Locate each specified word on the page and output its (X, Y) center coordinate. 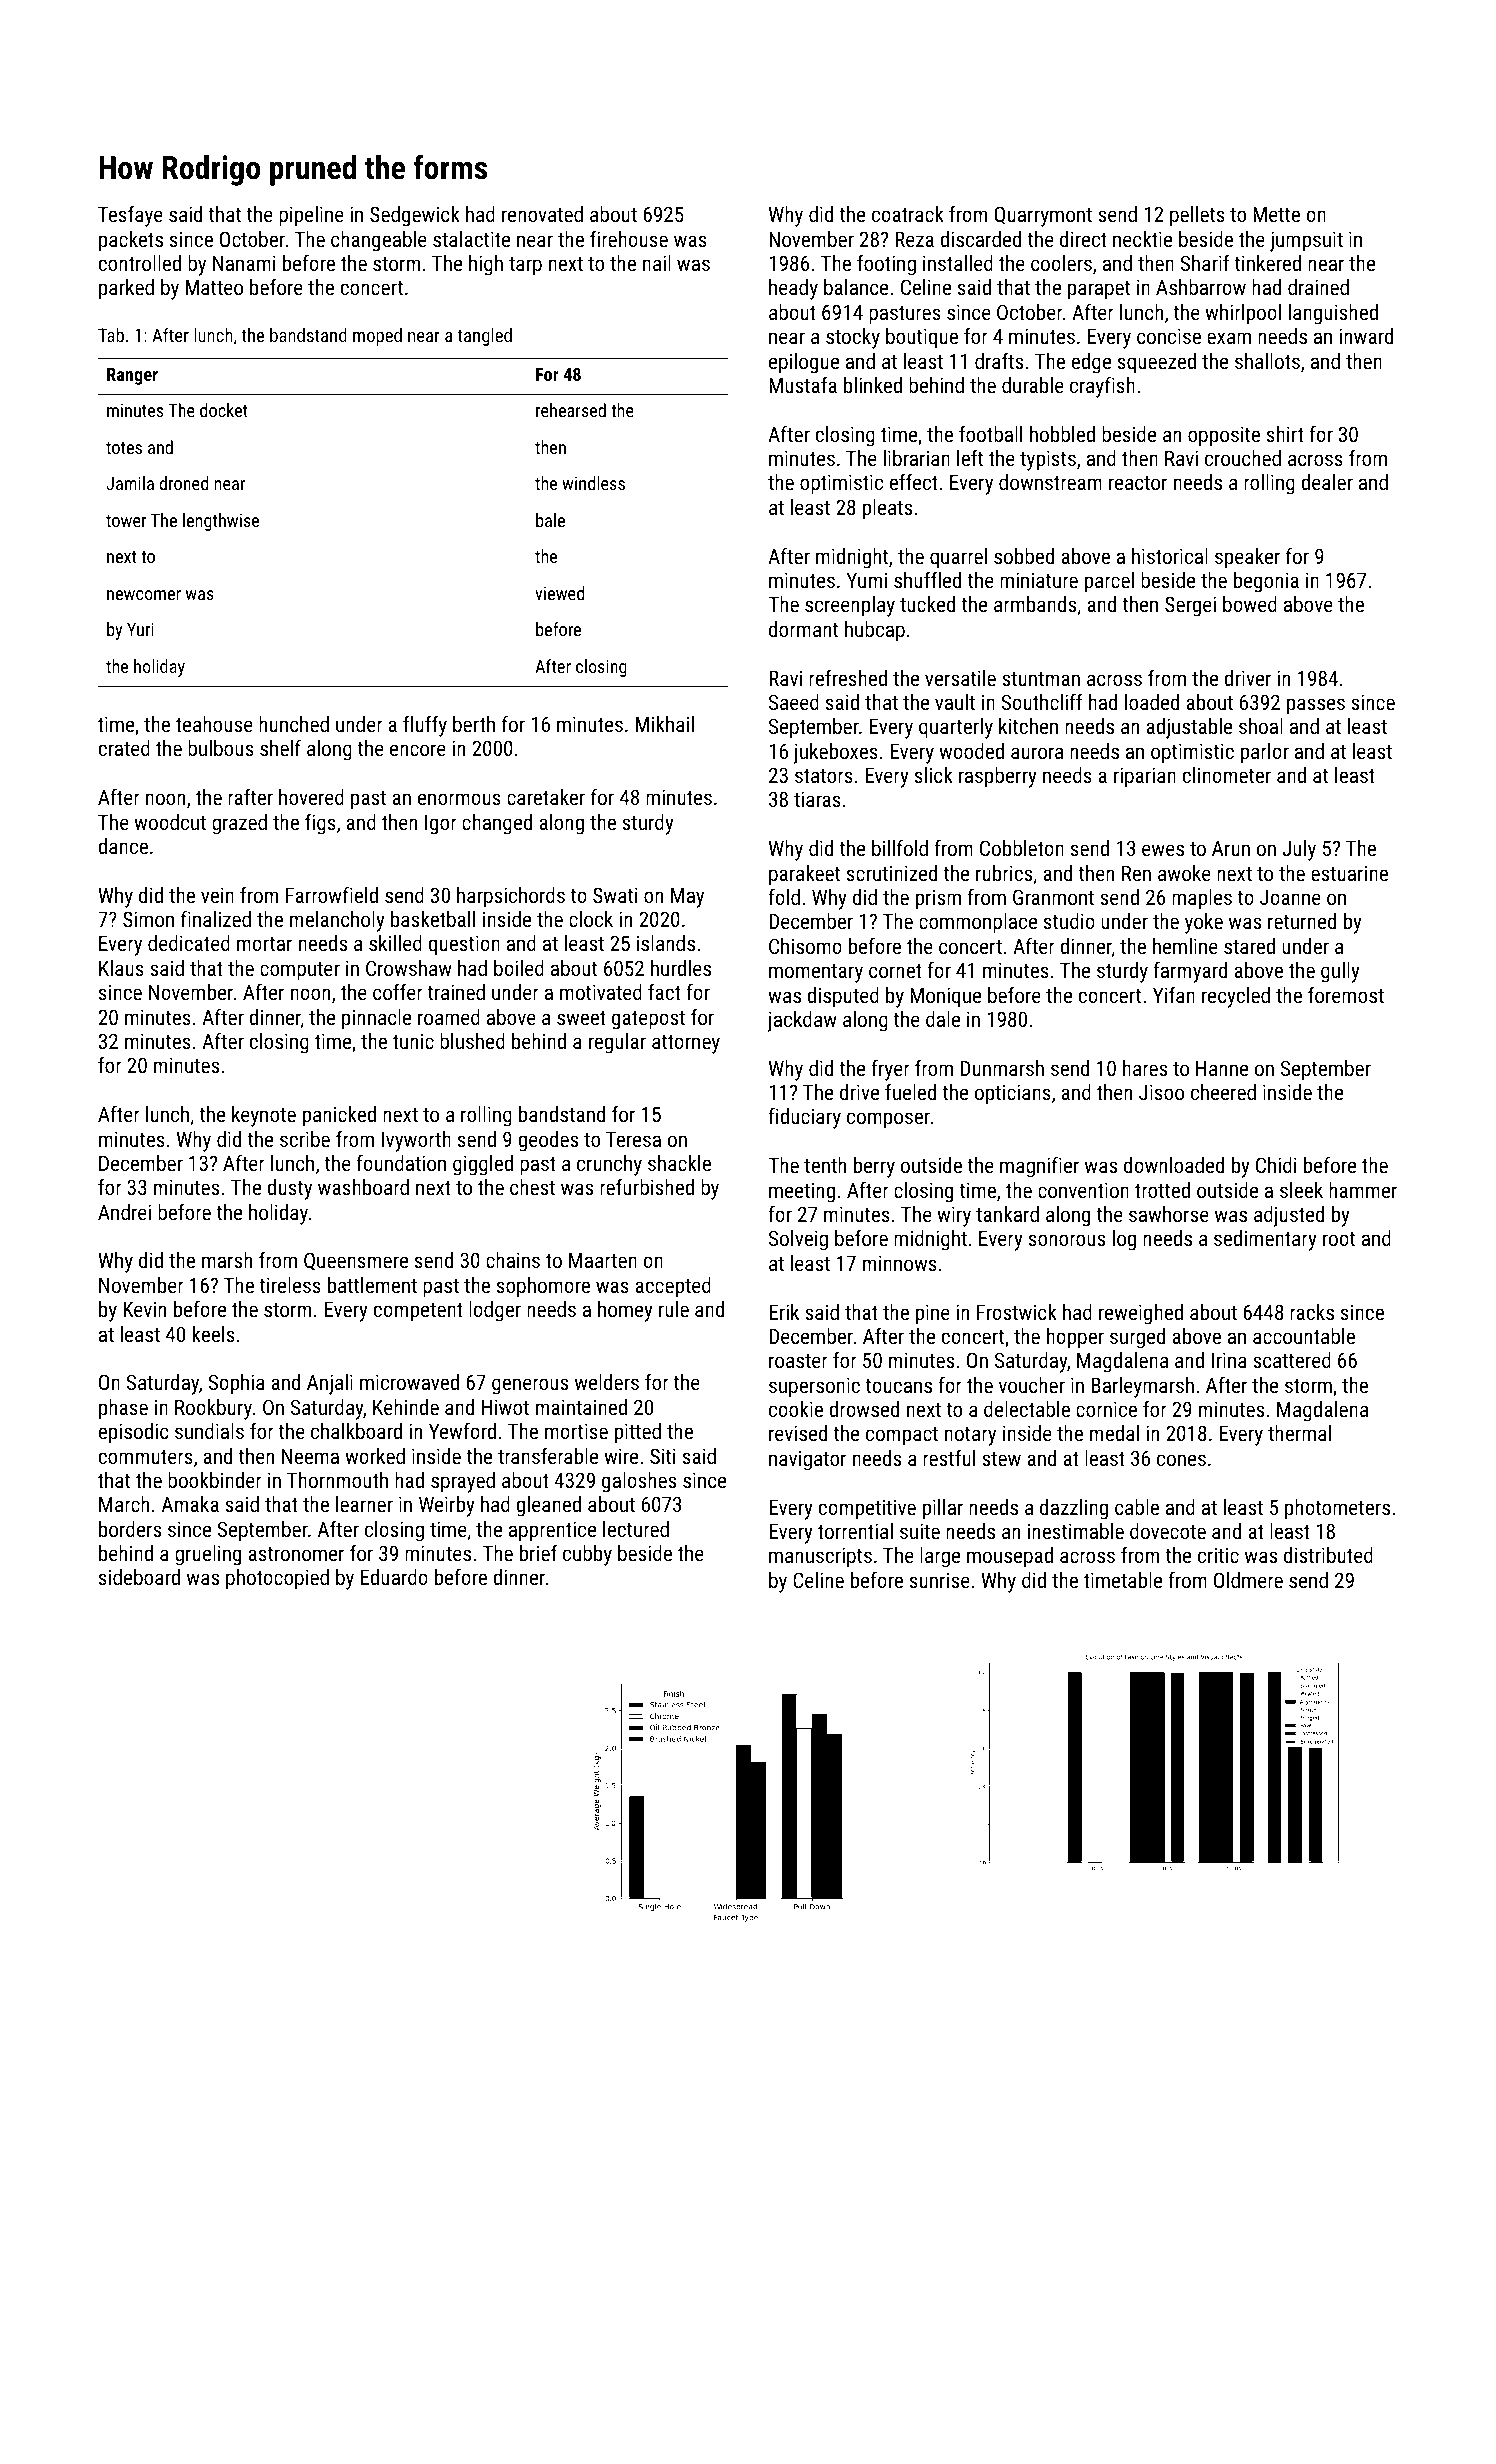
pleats (887, 509)
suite (920, 1531)
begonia (1266, 582)
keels (213, 1334)
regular (617, 1043)
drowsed (864, 1409)
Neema (310, 1456)
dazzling (1074, 1509)
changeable (379, 241)
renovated (542, 214)
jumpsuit (1306, 241)
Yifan (1174, 995)
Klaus (121, 968)
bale (550, 520)
